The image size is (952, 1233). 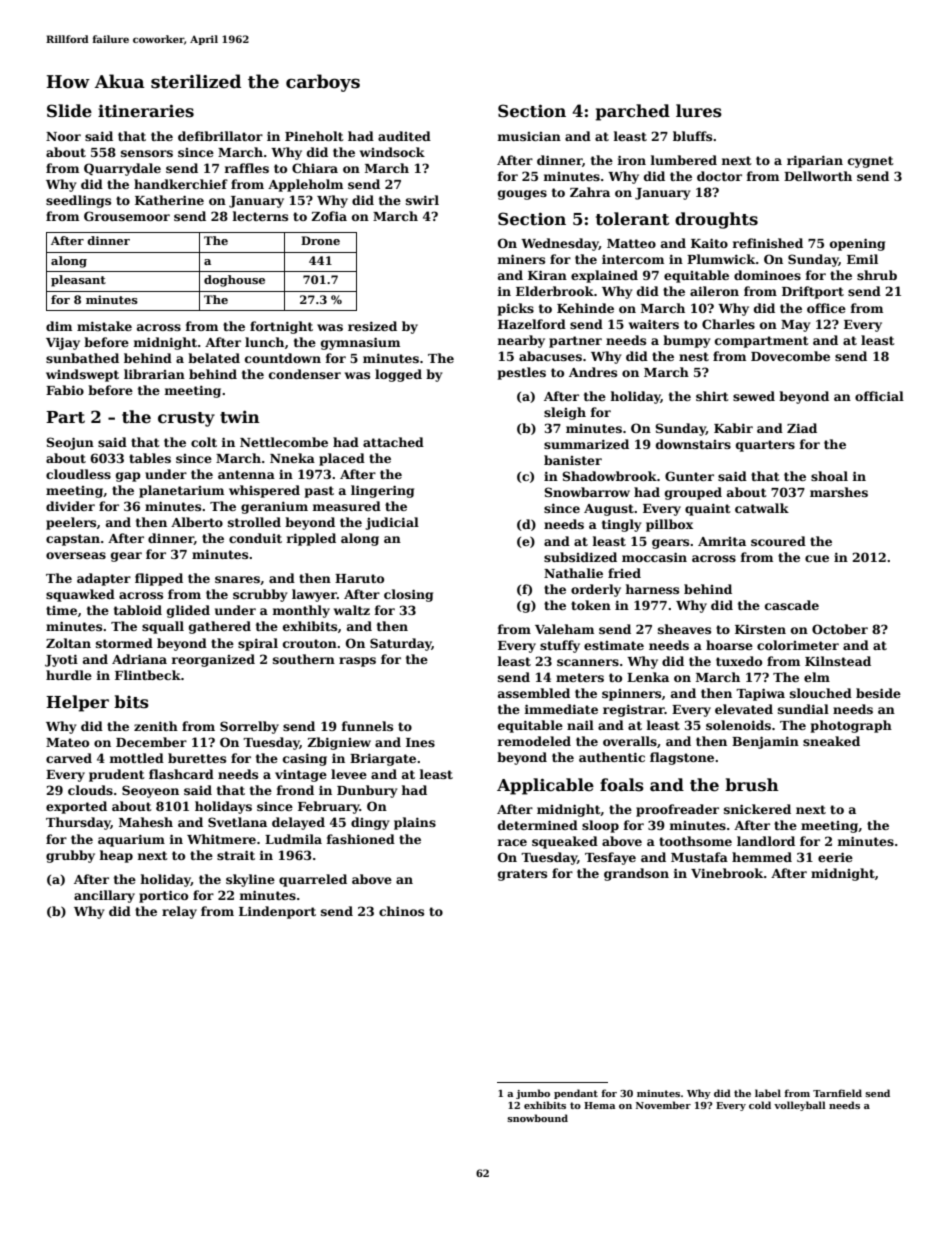 I want to click on determined, so click(x=538, y=825).
